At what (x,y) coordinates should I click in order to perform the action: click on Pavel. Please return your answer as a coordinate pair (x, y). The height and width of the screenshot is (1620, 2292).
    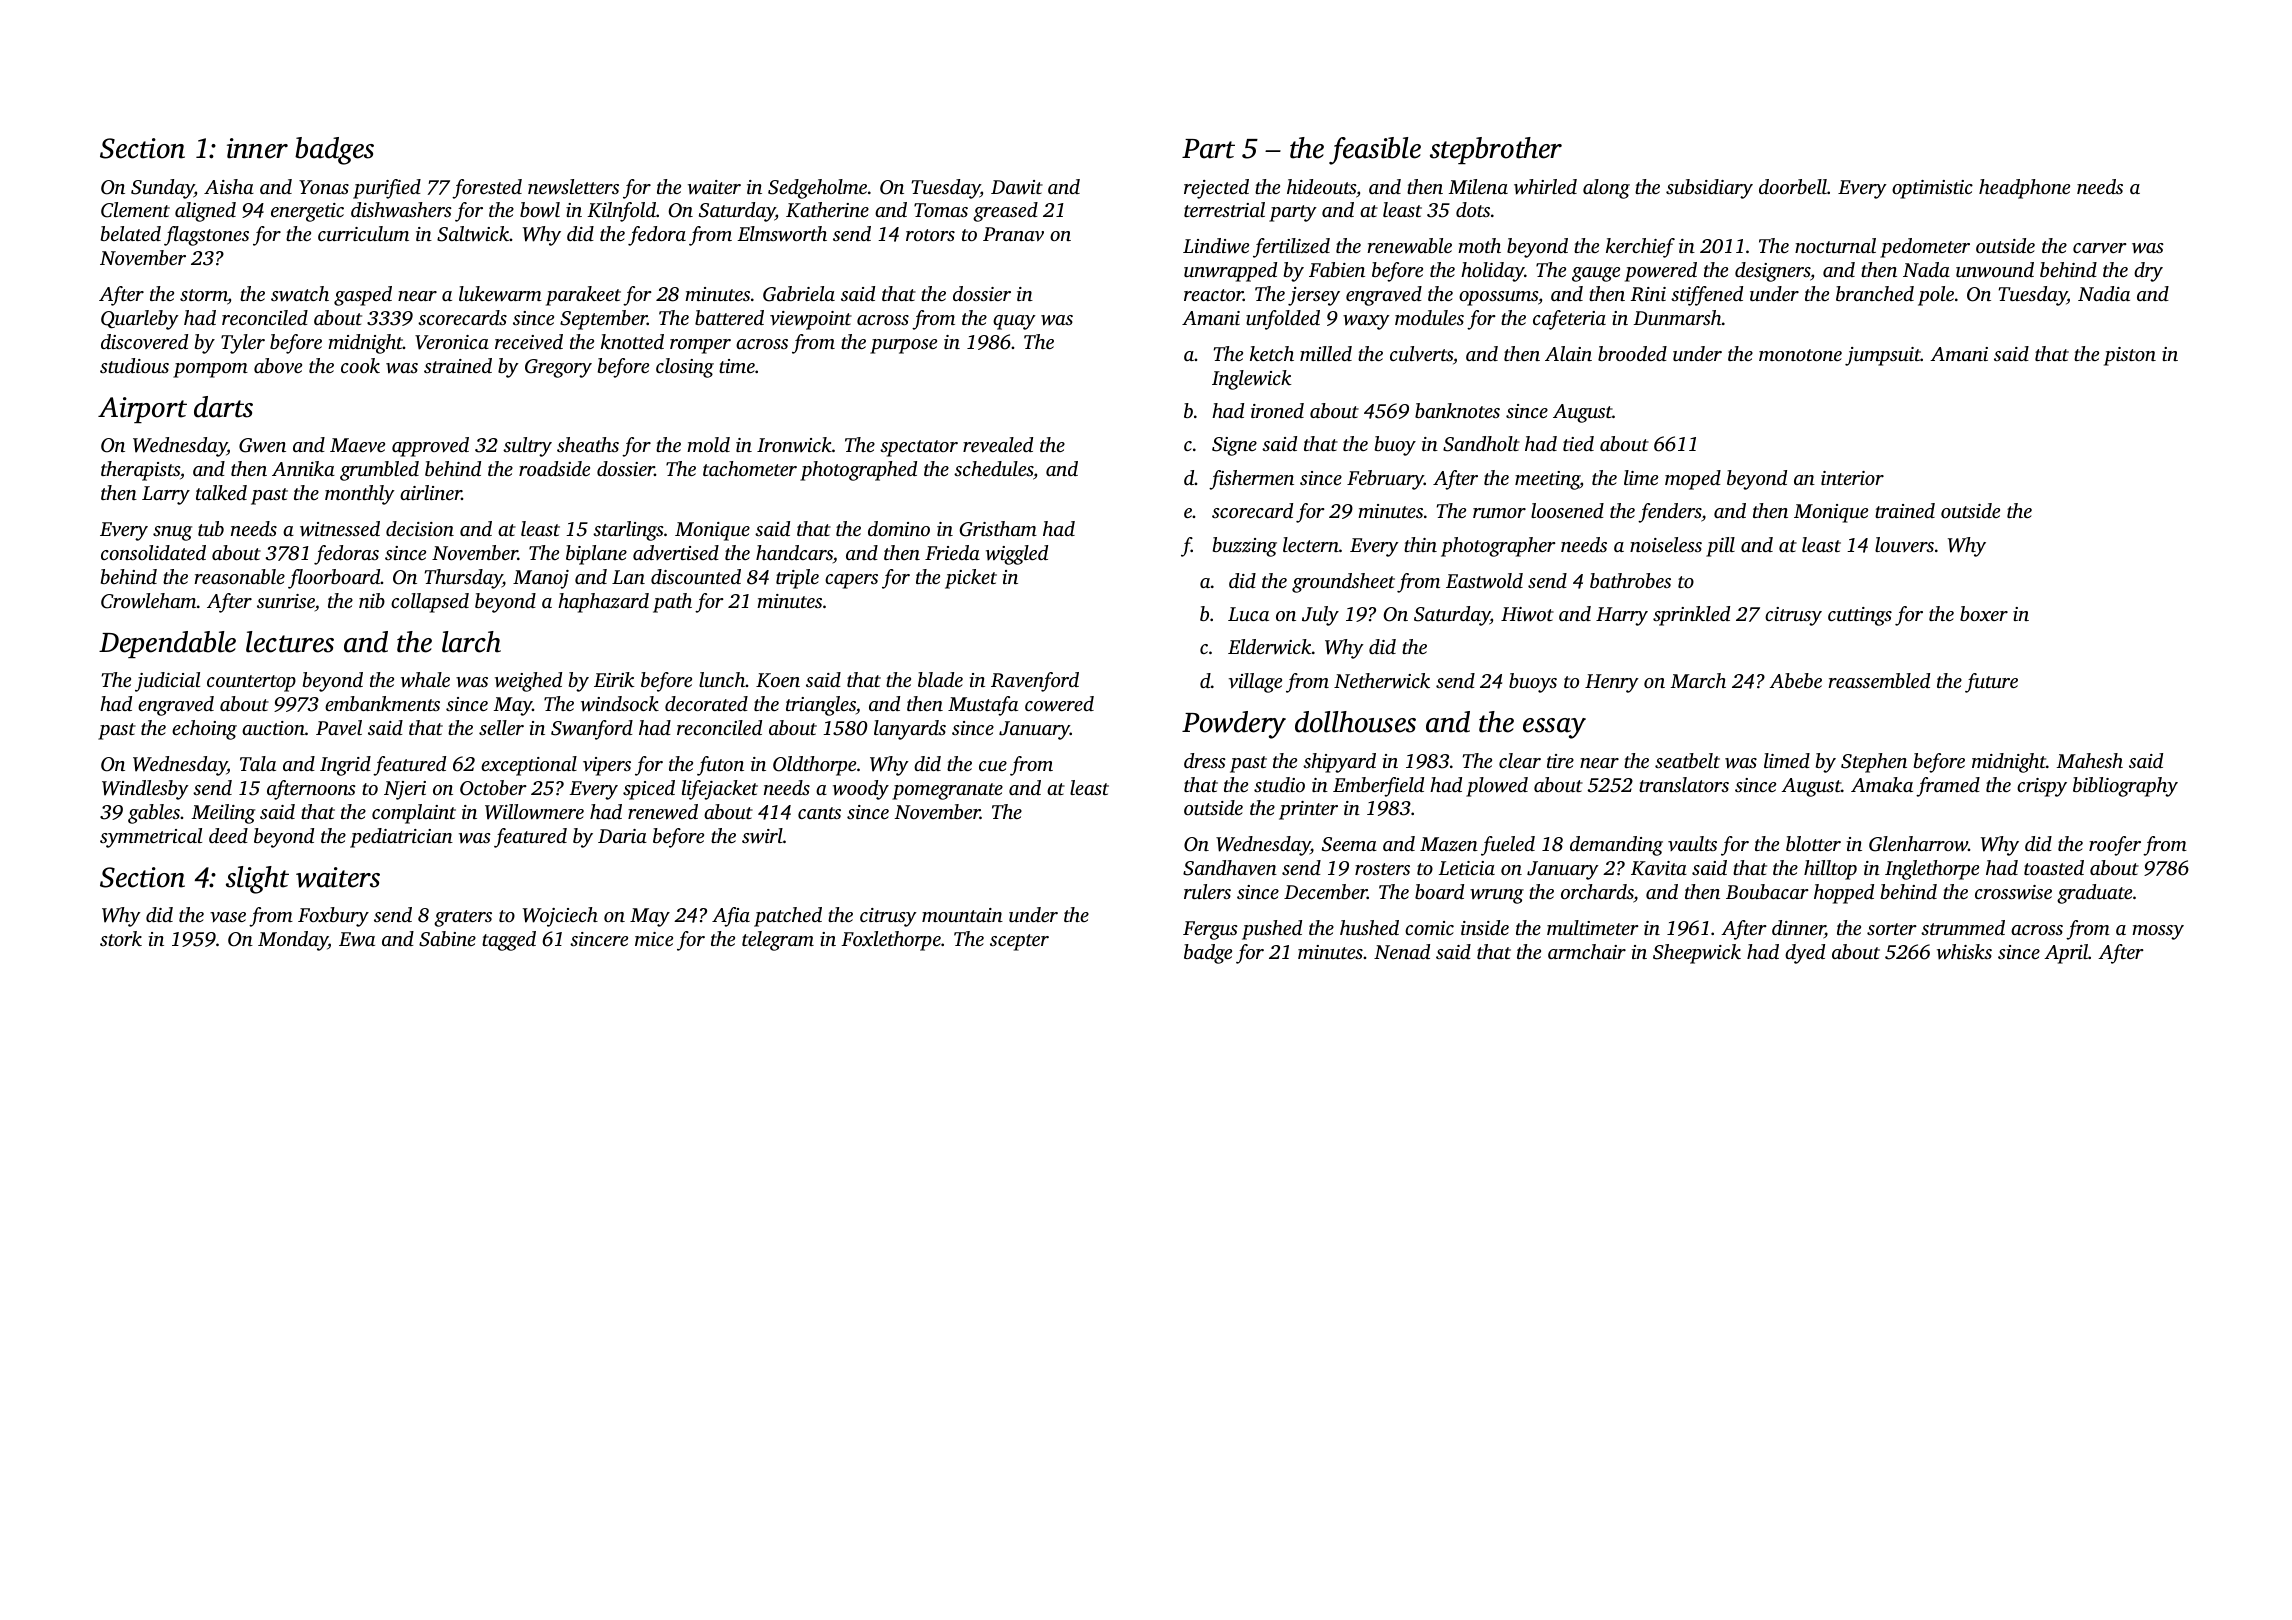
    Looking at the image, I should click on (339, 728).
